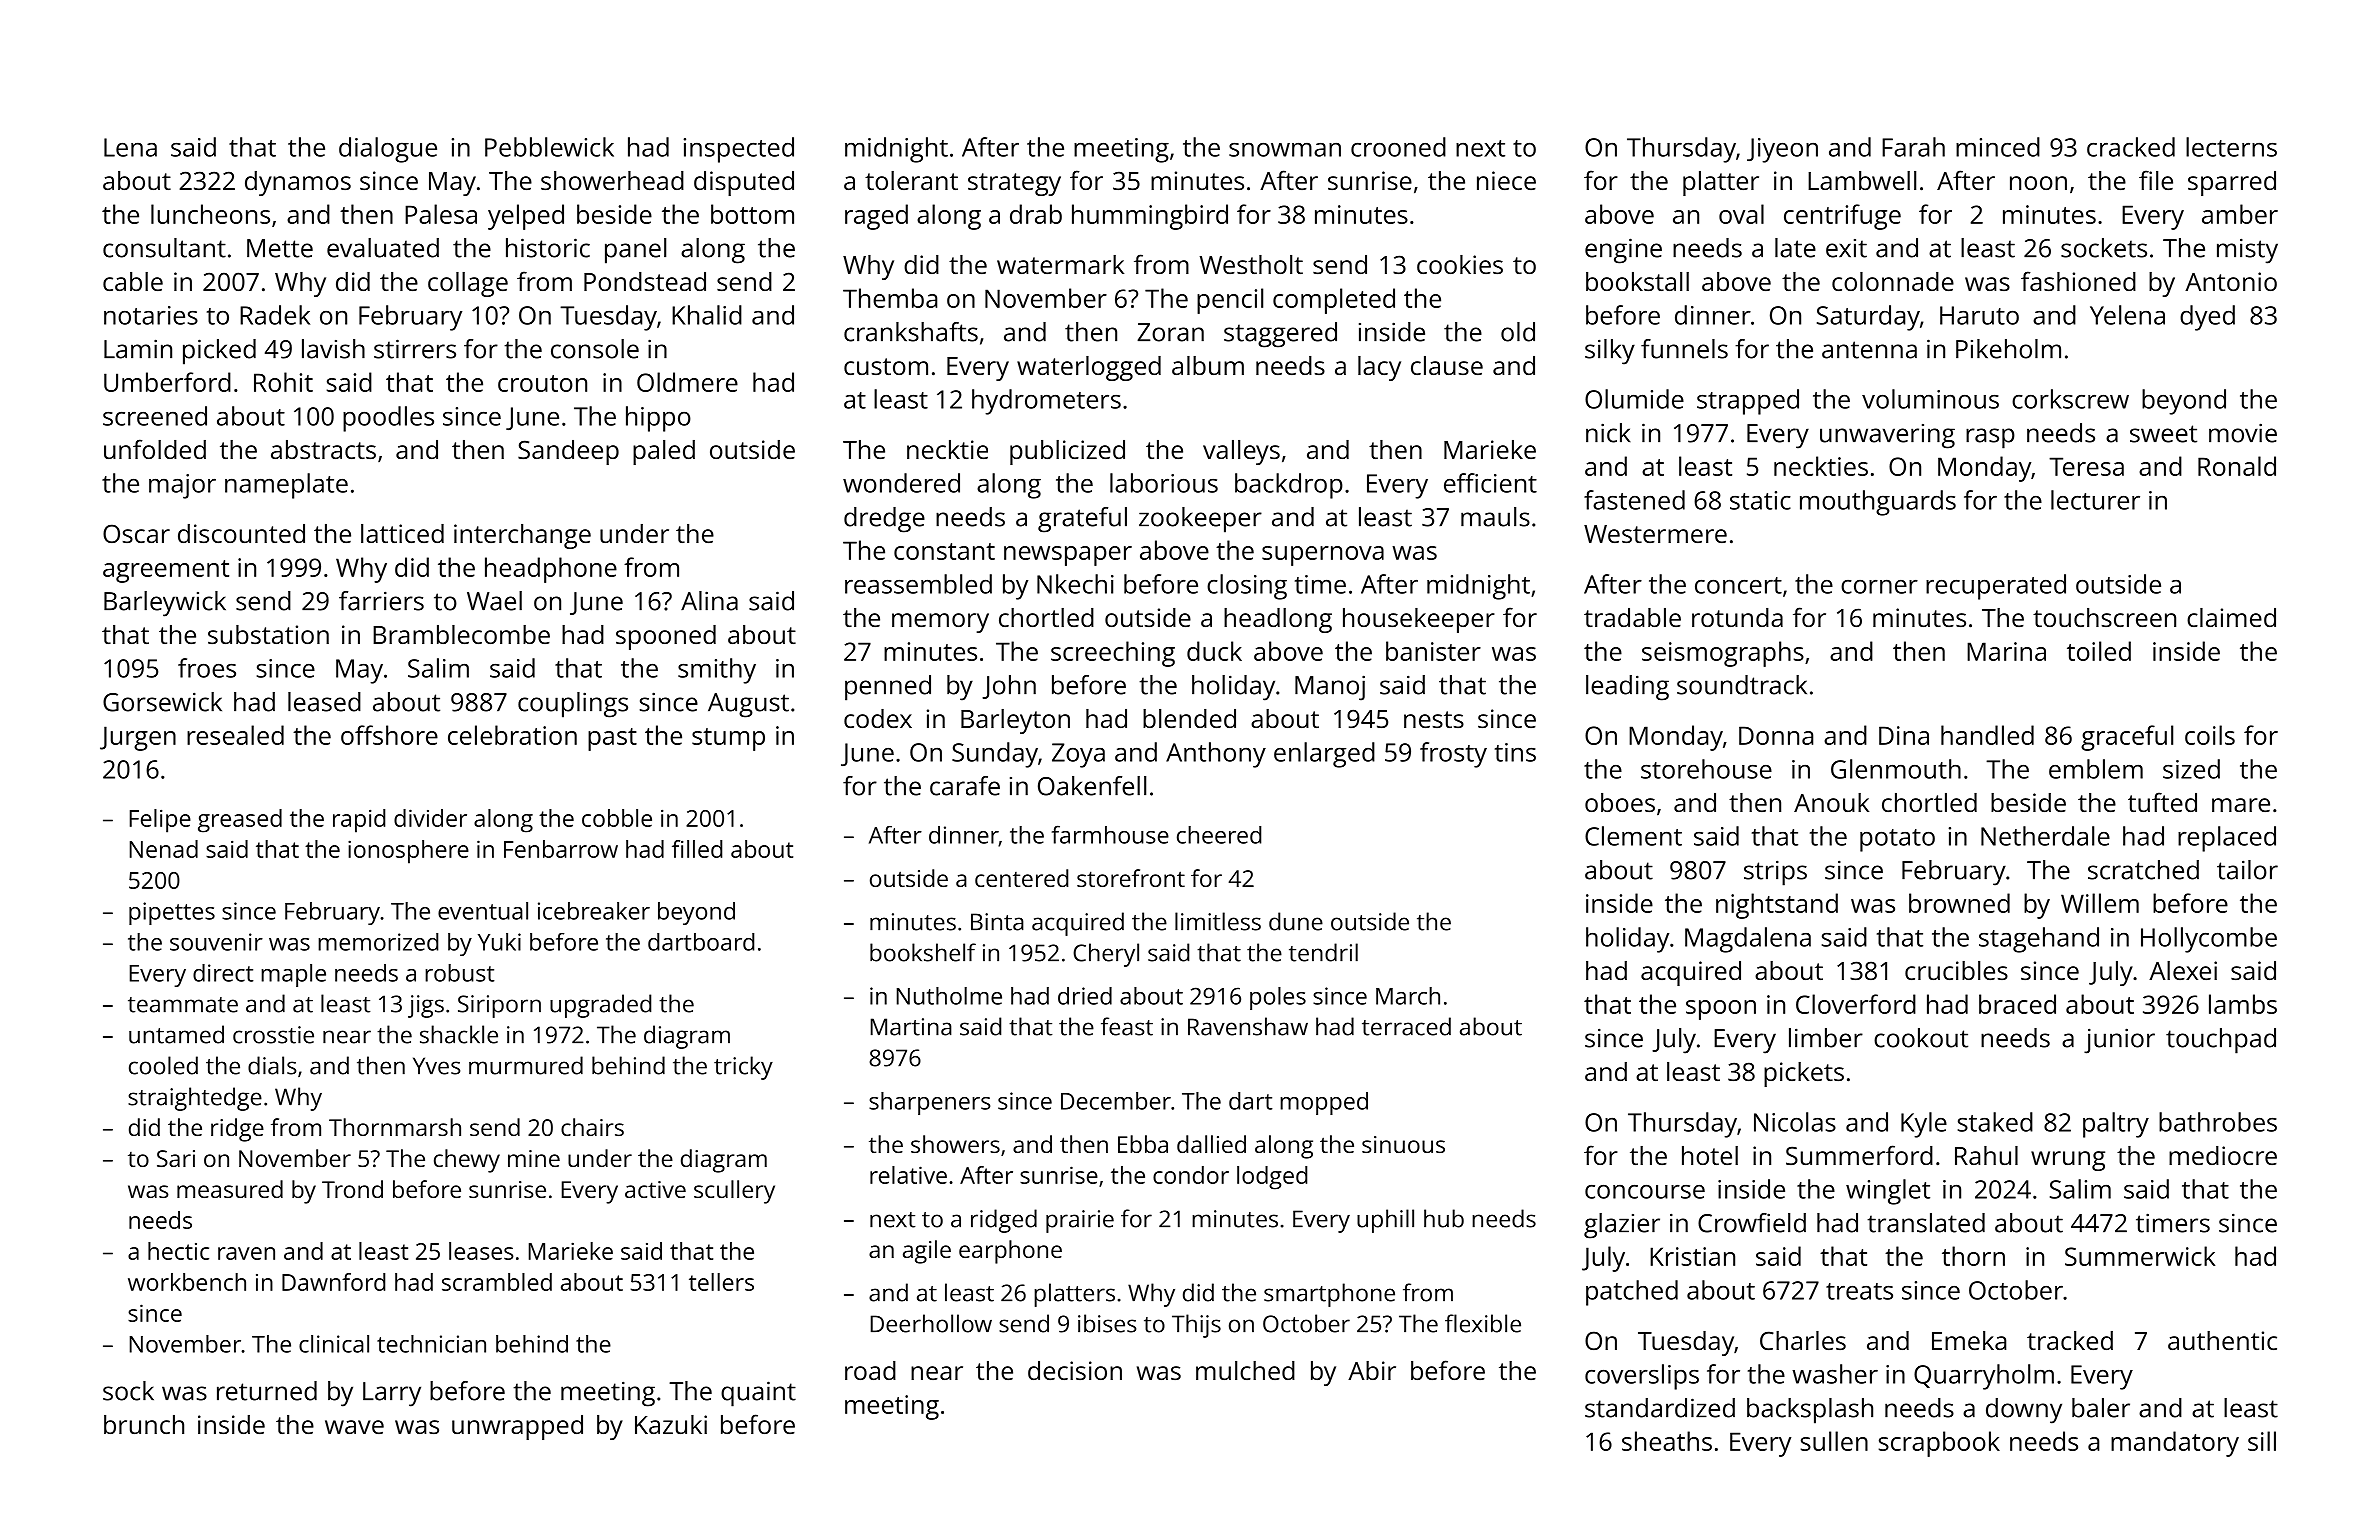 The image size is (2380, 1540). Describe the element at coordinates (997, 922) in the document. I see `Binta` at that location.
